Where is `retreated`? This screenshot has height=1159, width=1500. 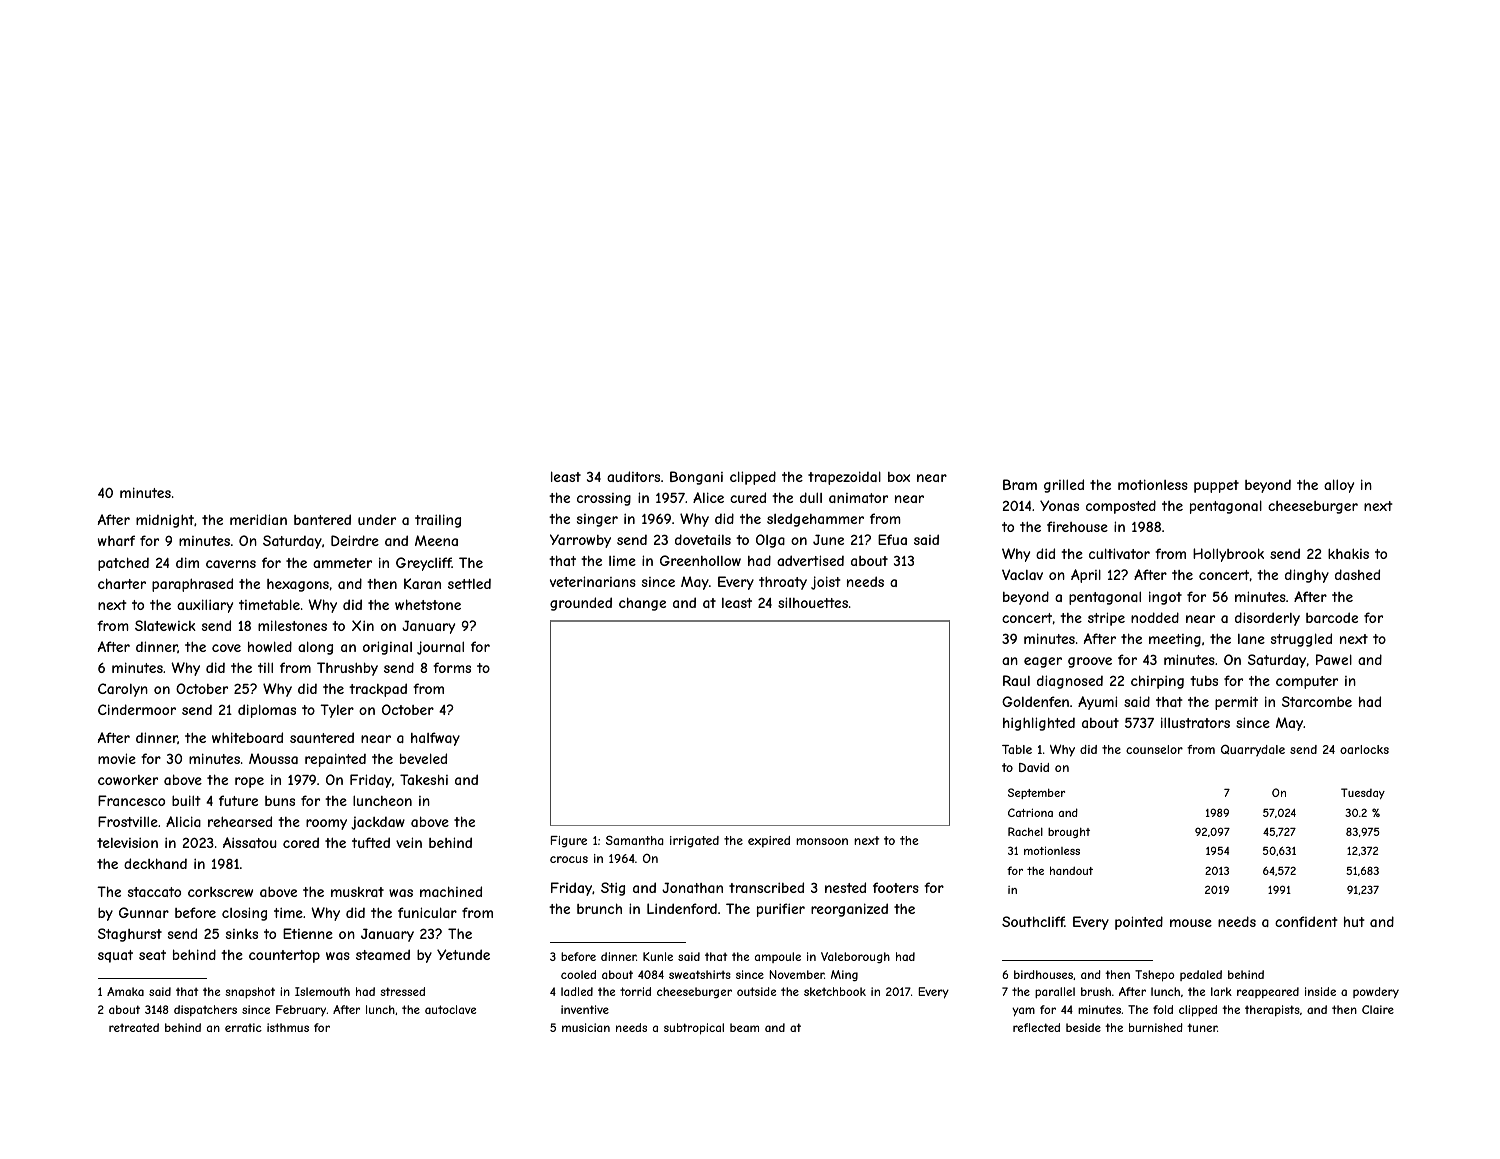 retreated is located at coordinates (134, 1027).
